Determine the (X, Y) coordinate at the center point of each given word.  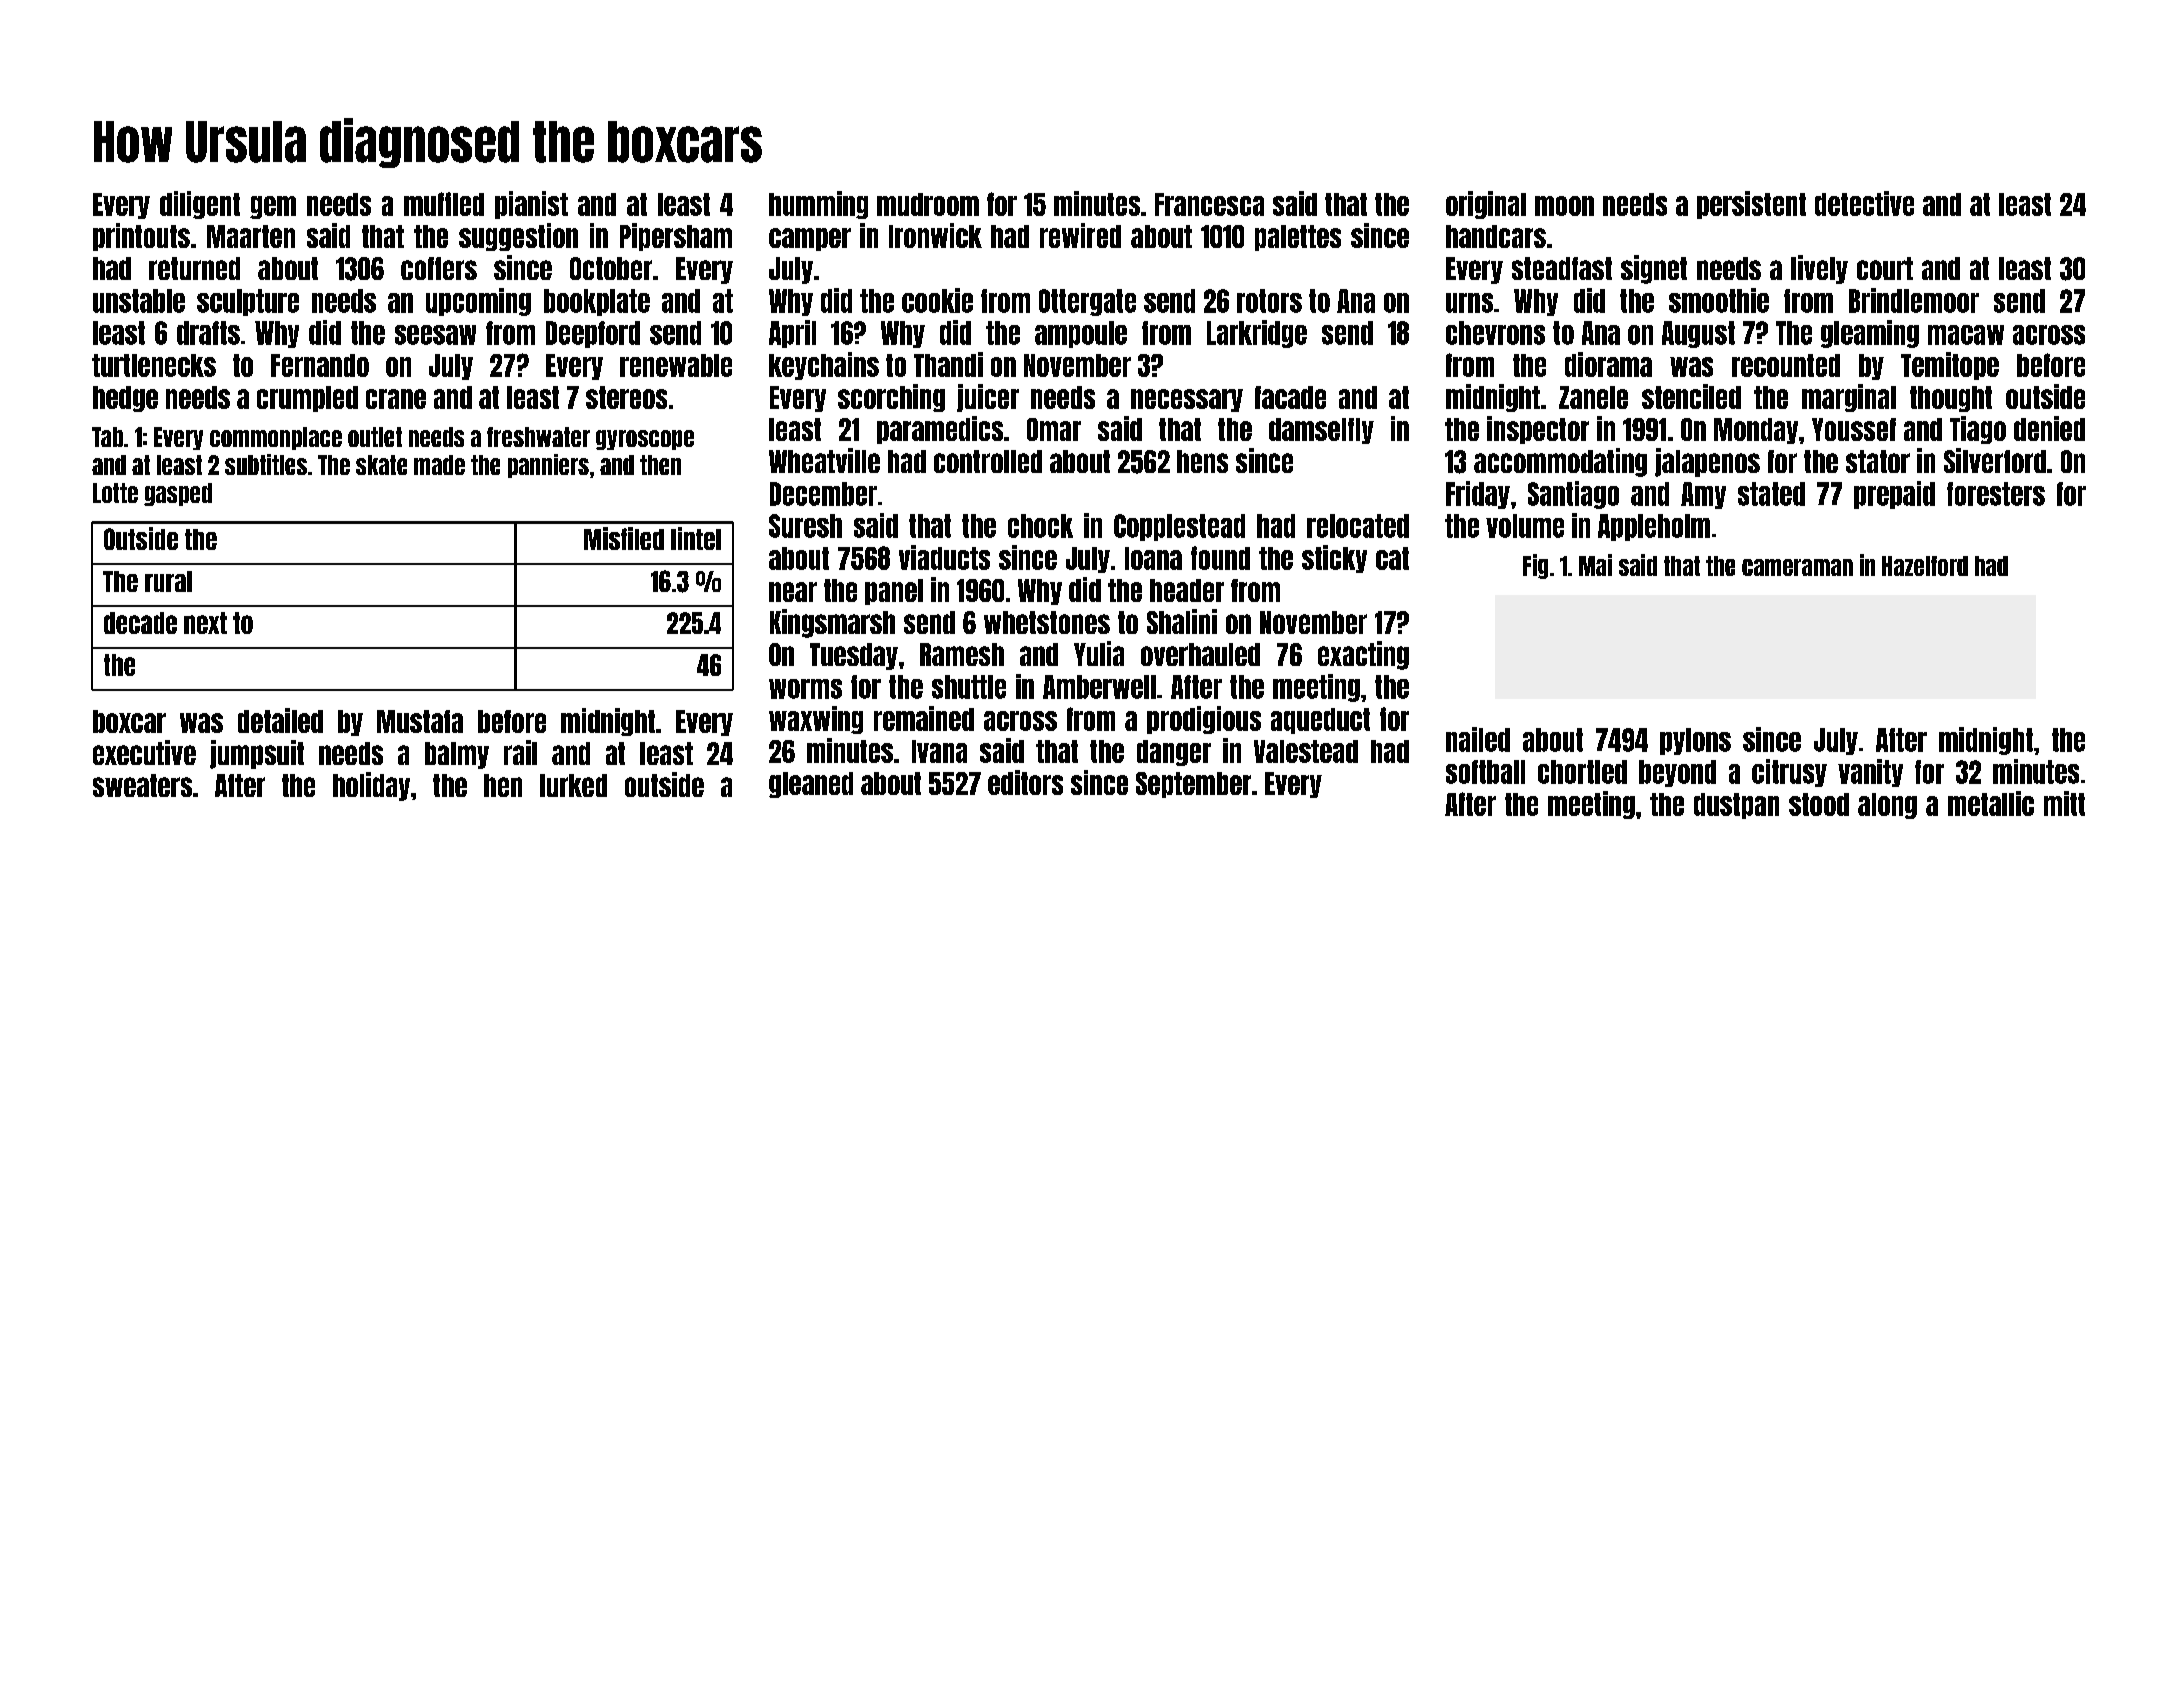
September (1193, 785)
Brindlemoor (1914, 300)
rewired (1080, 235)
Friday (1478, 495)
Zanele (1593, 397)
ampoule (1081, 334)
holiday (371, 786)
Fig (1535, 566)
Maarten (251, 236)
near (793, 592)
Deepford (593, 334)
